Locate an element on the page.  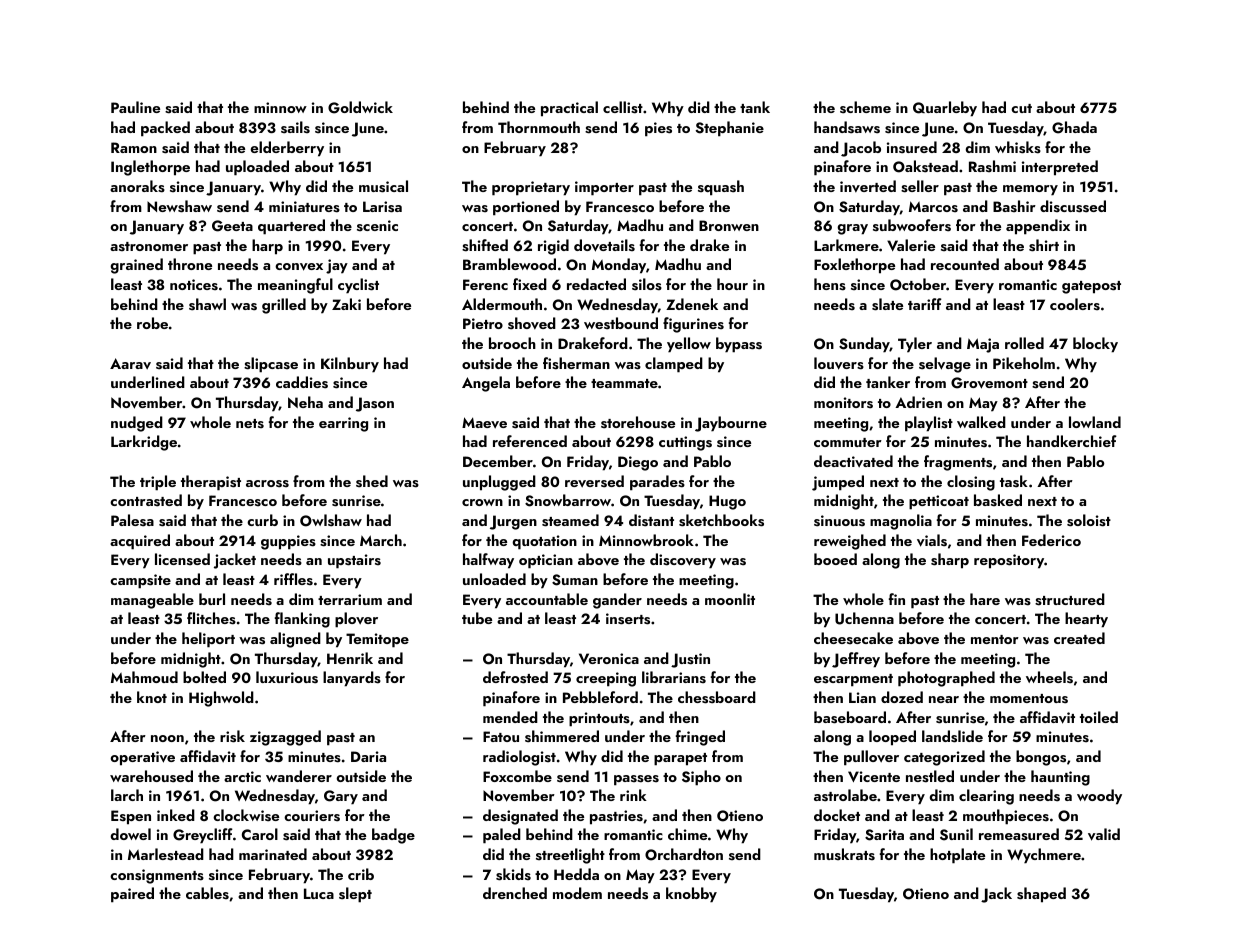
shaped is located at coordinates (1041, 895).
